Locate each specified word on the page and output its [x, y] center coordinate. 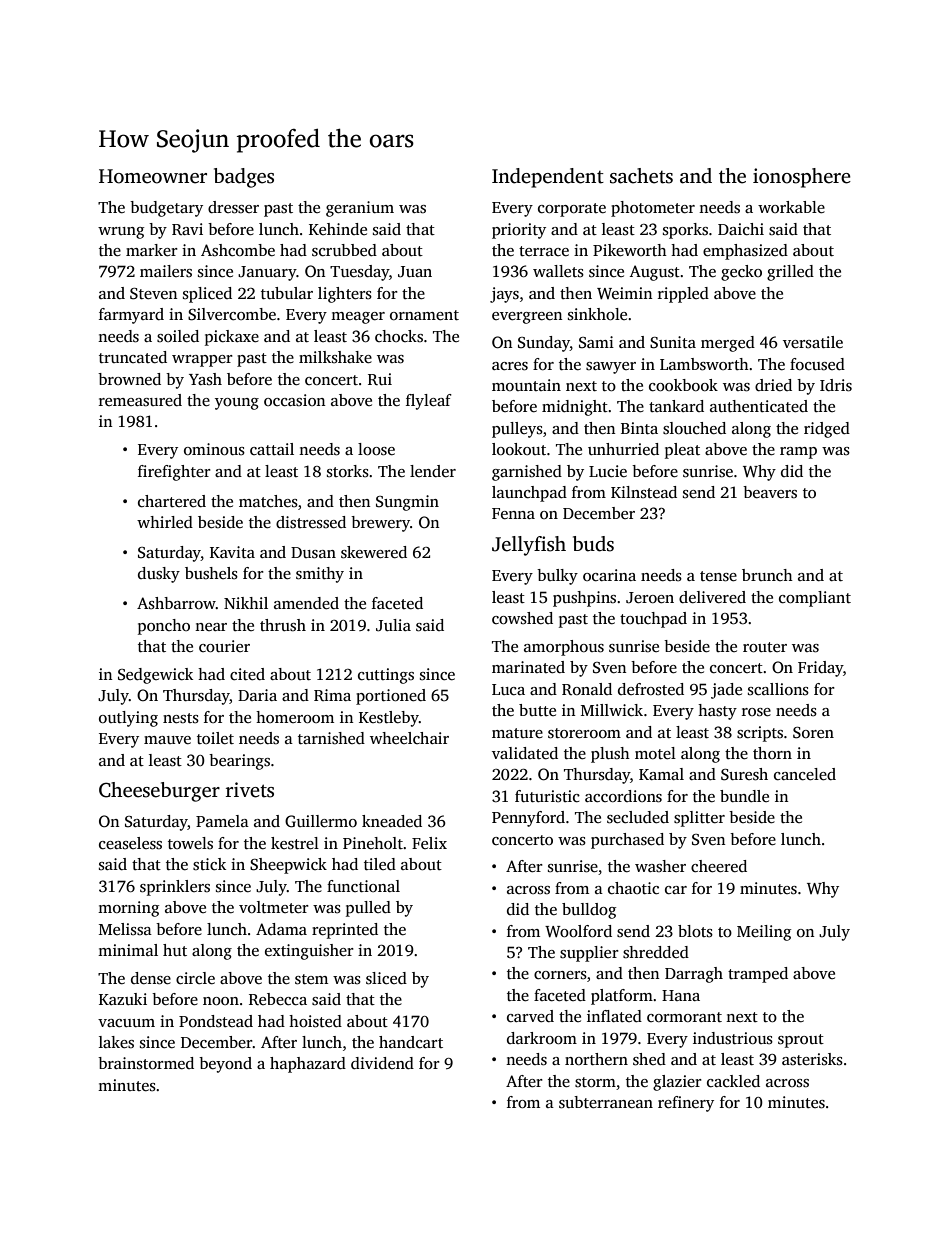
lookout [519, 449]
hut [175, 950]
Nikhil [246, 603]
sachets [641, 176]
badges [244, 178]
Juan [415, 272]
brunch [767, 575]
